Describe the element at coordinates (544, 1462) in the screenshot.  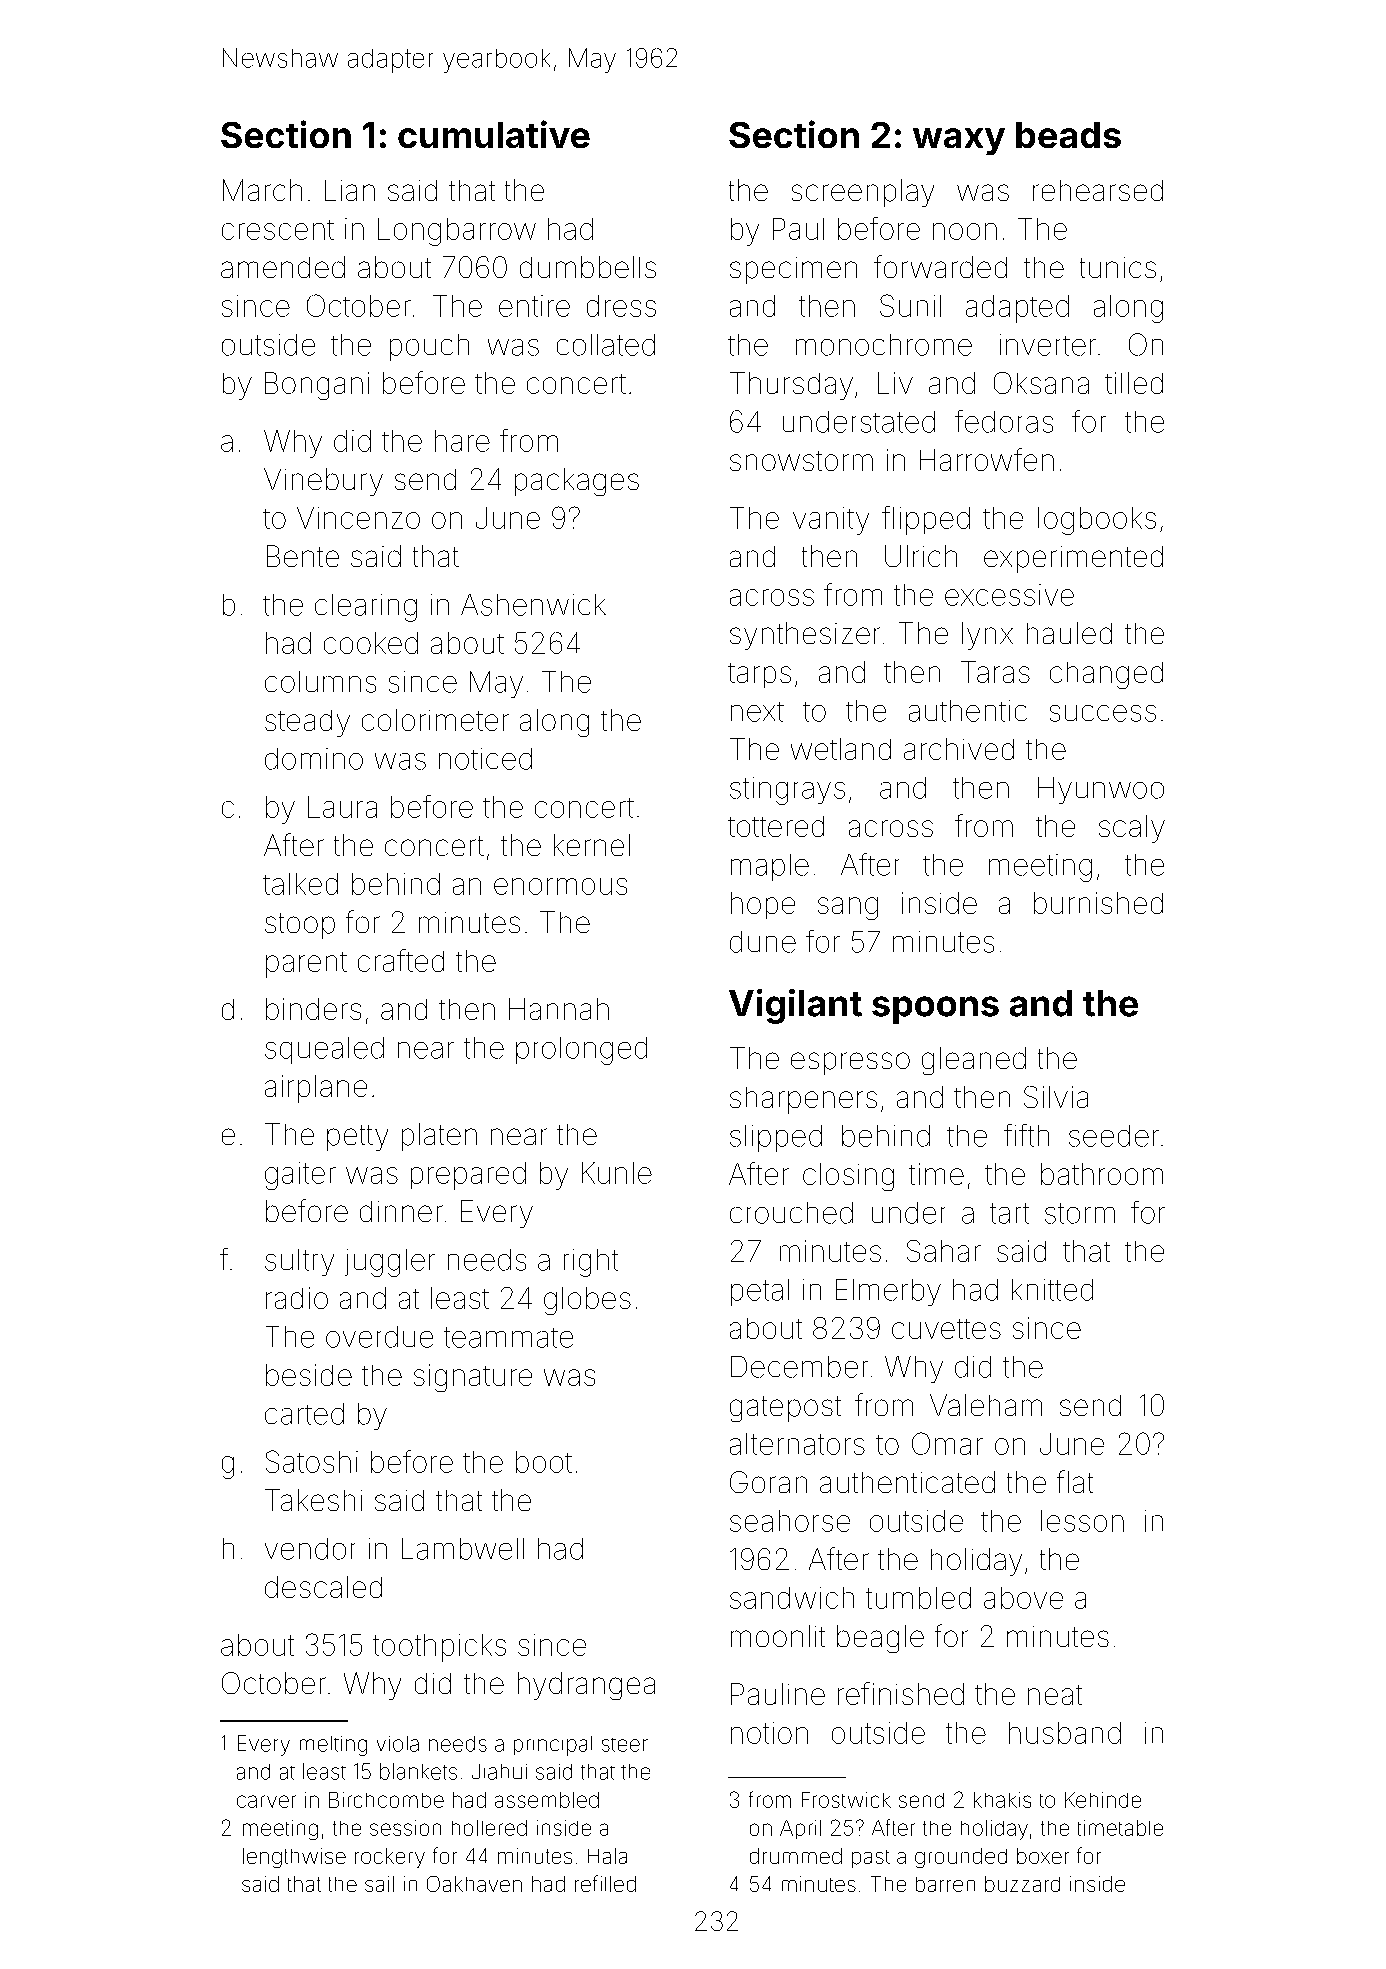
I see `boot` at that location.
